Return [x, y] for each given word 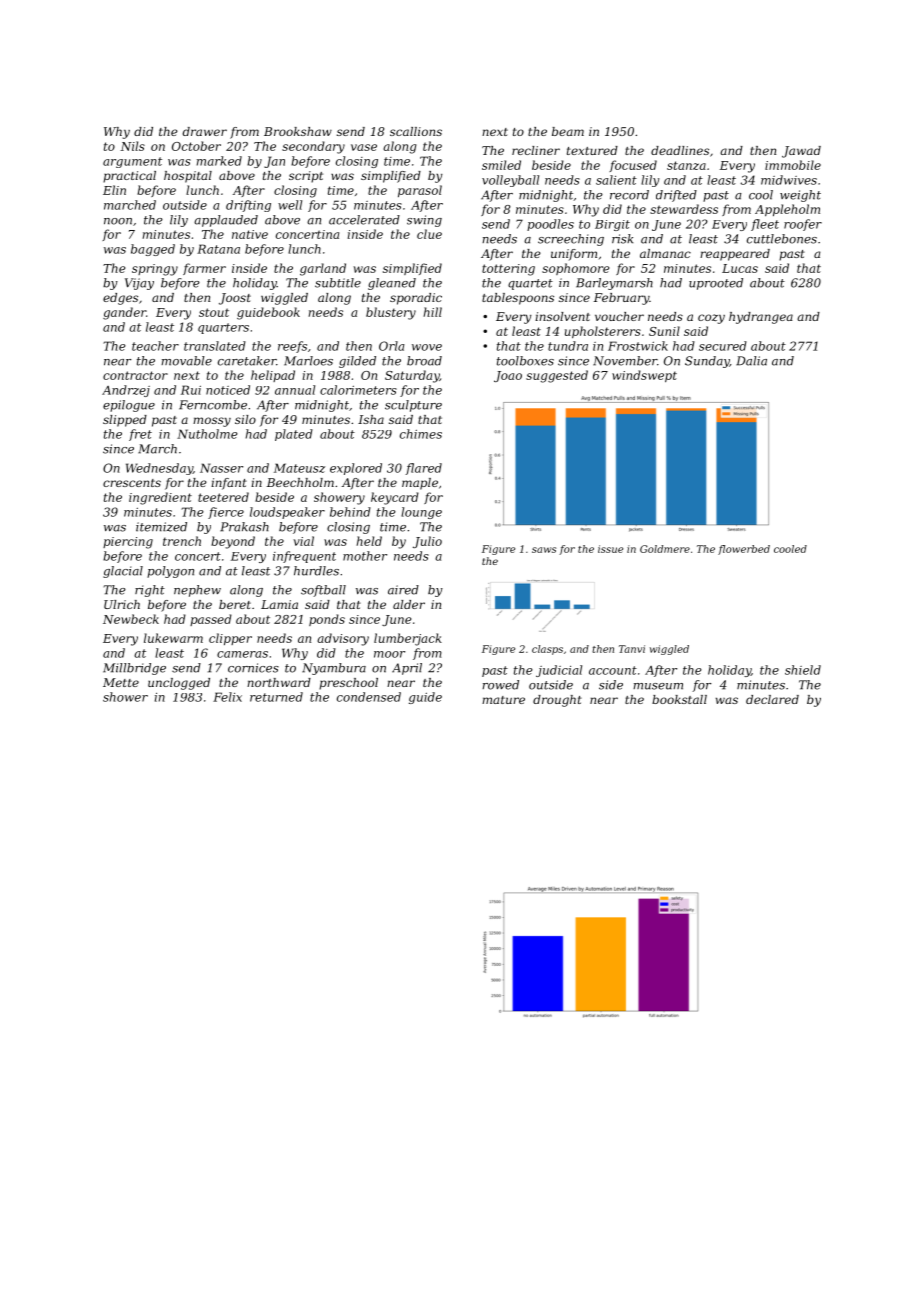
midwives [789, 180]
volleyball [510, 181]
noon [118, 221]
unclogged [179, 684]
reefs [292, 347]
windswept [644, 376]
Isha [371, 419]
